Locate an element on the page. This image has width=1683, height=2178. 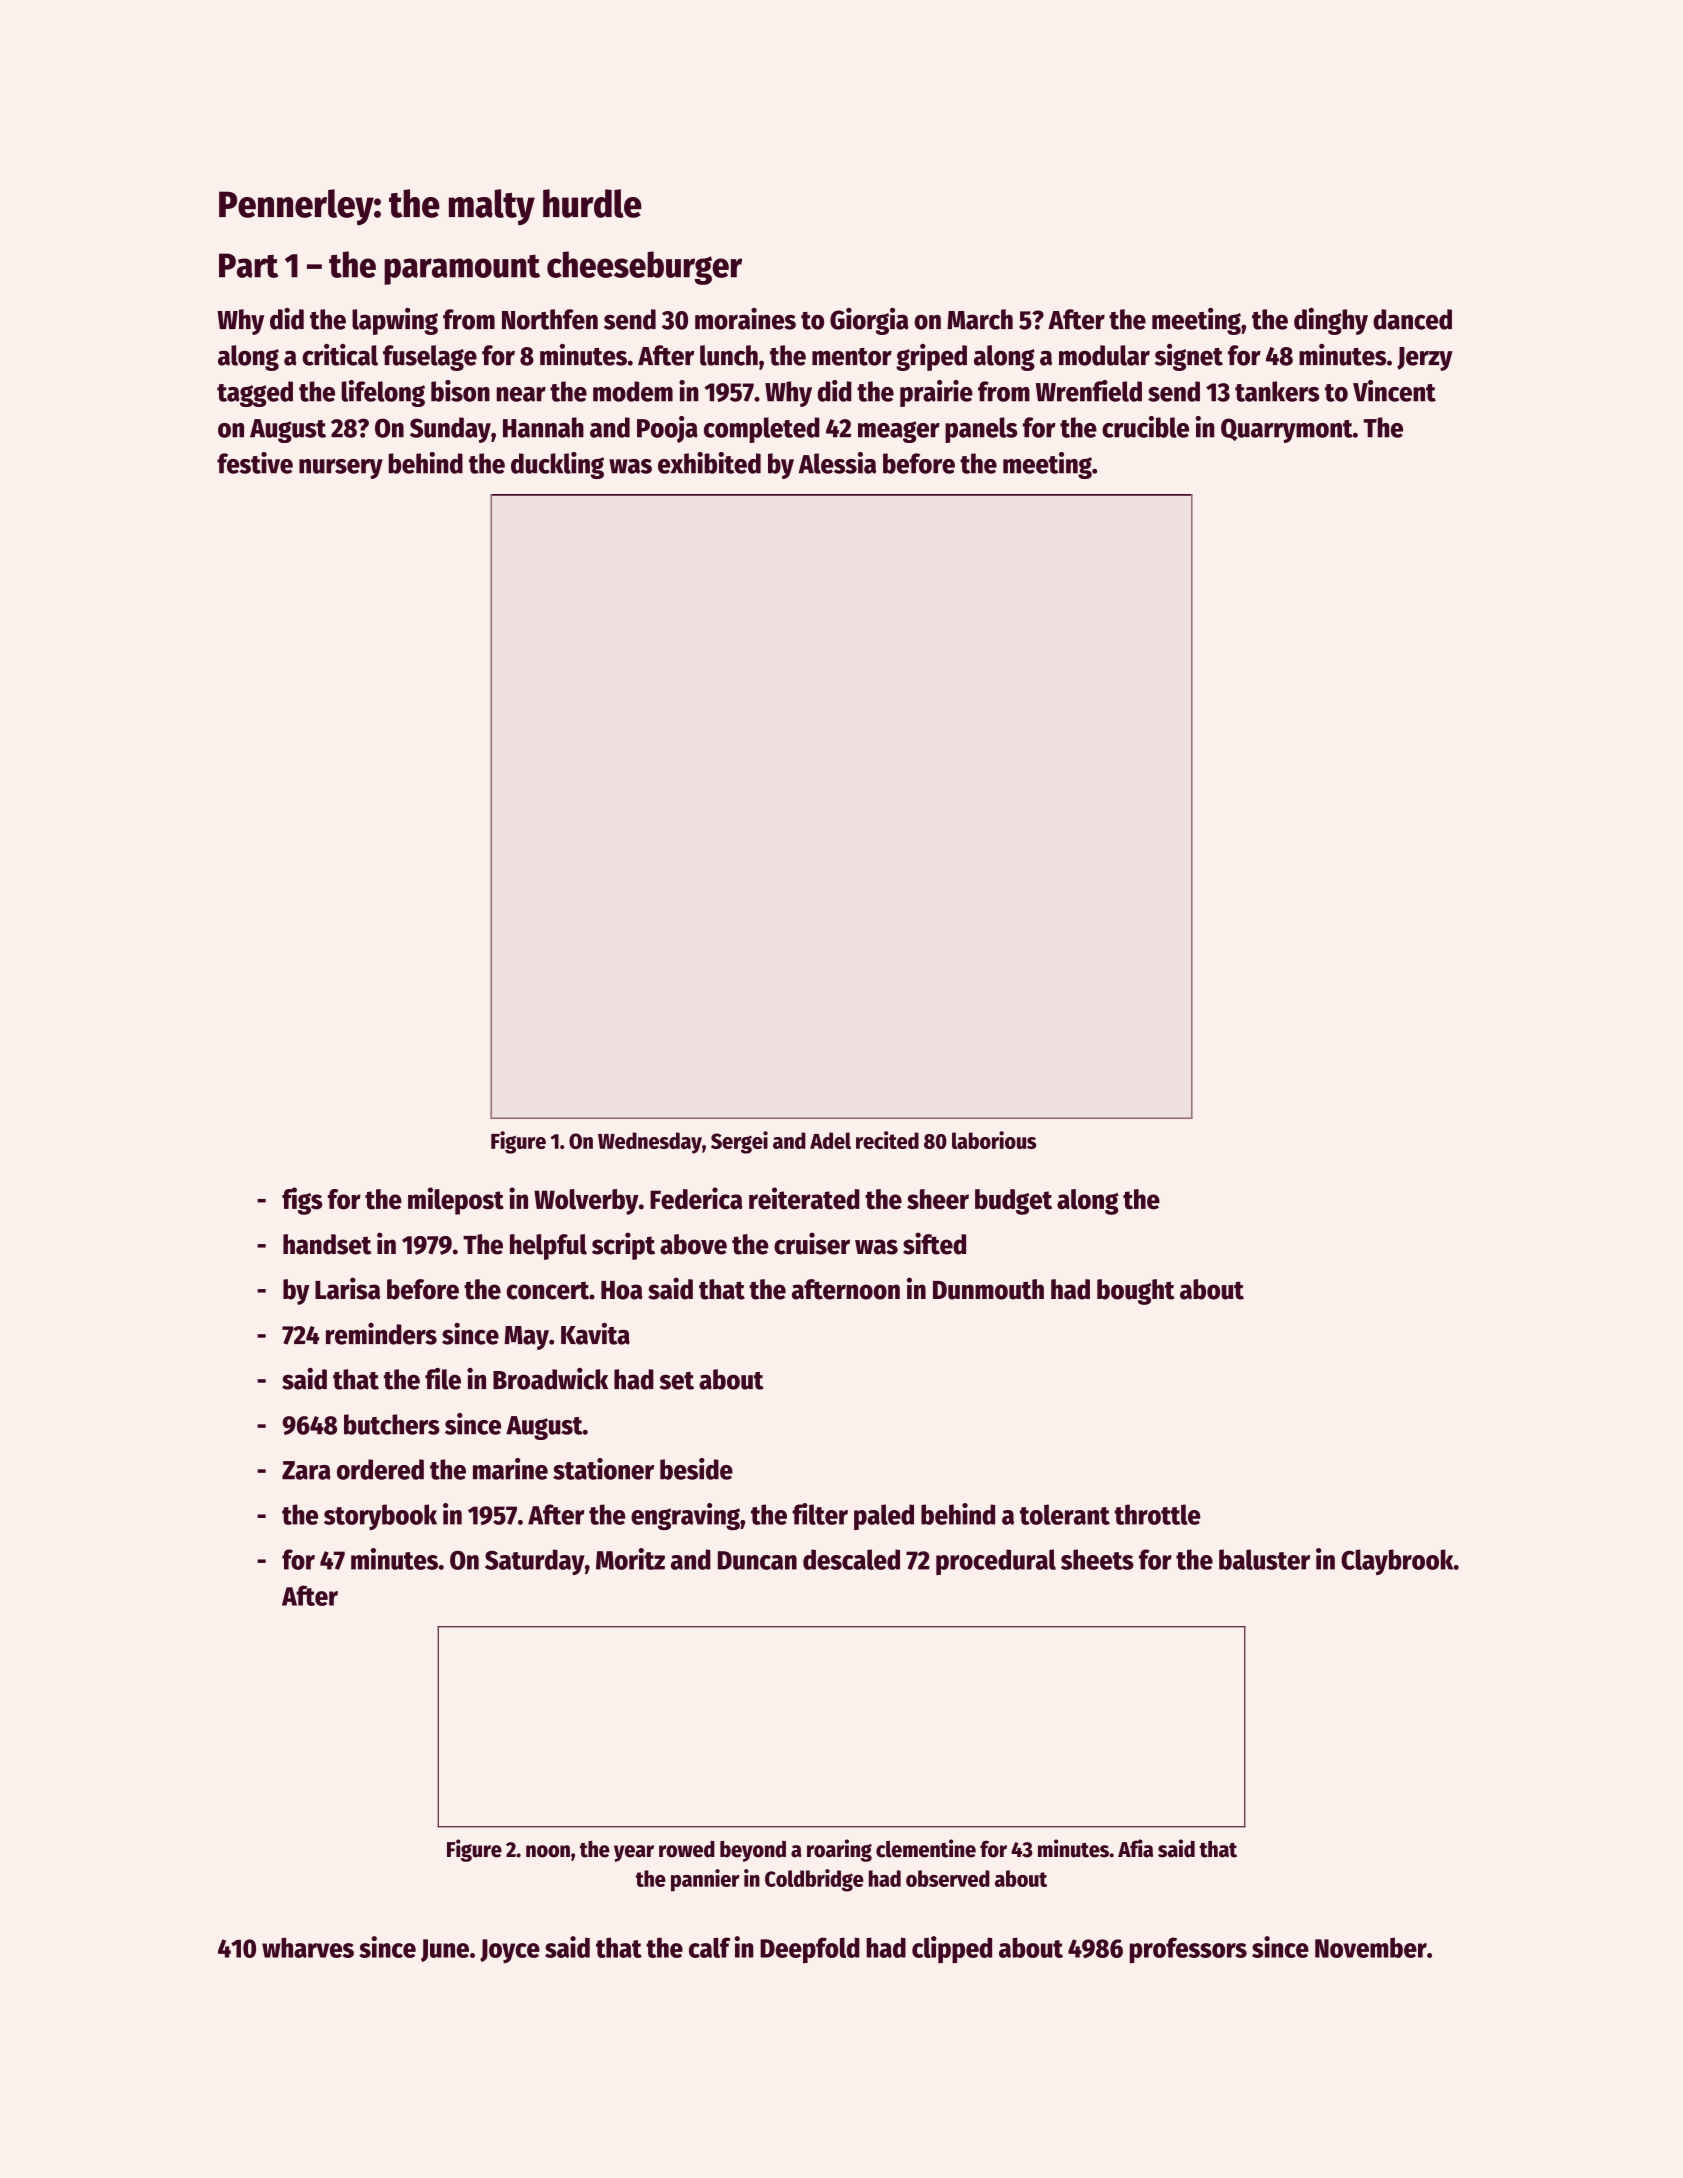
laborious is located at coordinates (994, 1140).
